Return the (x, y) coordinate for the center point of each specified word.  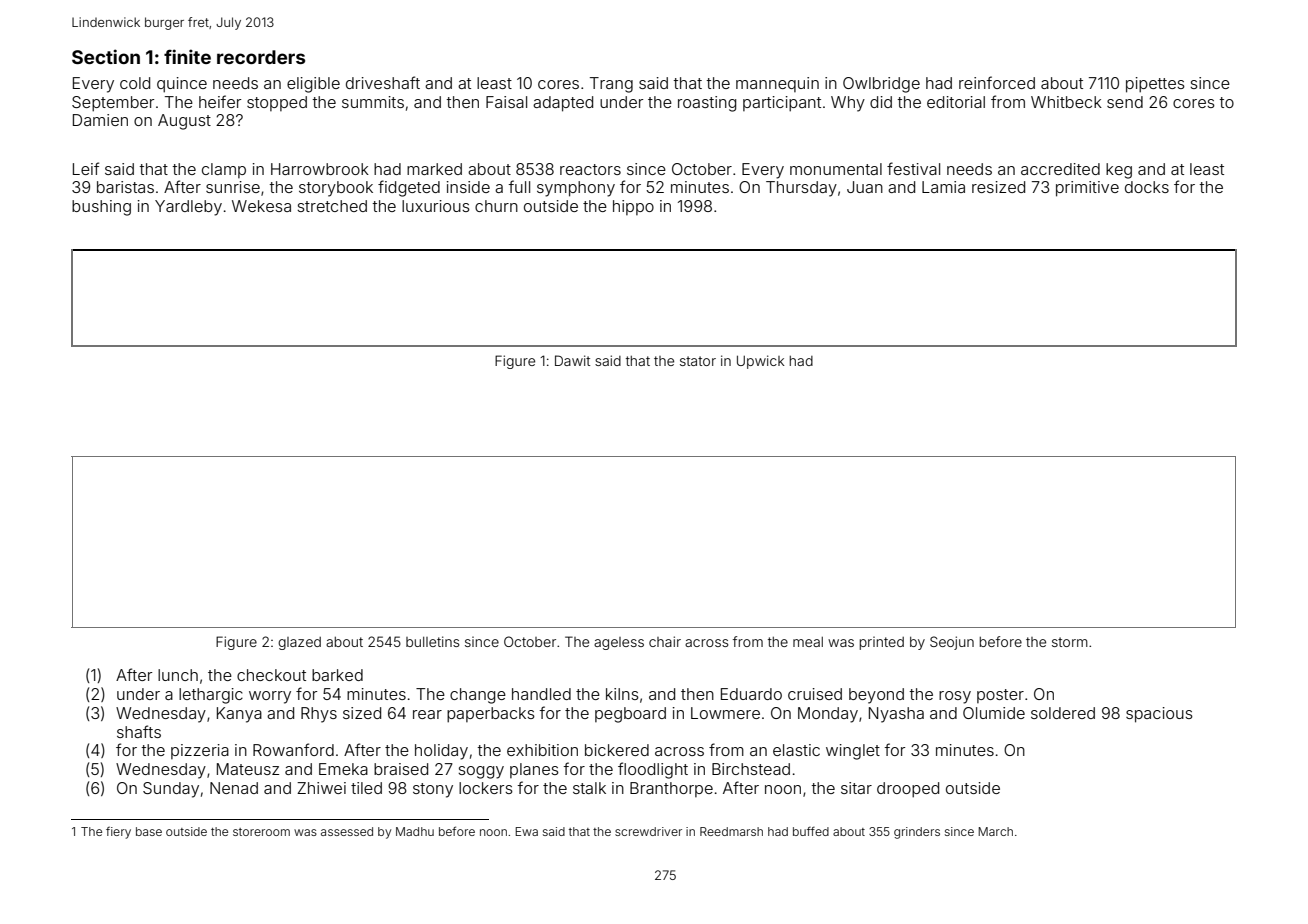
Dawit (572, 360)
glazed (299, 643)
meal (808, 642)
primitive (1087, 189)
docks (1147, 187)
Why (848, 104)
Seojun (952, 643)
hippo (633, 207)
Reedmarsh (731, 831)
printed (882, 643)
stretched (332, 206)
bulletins (432, 641)
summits (373, 102)
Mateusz (248, 769)
